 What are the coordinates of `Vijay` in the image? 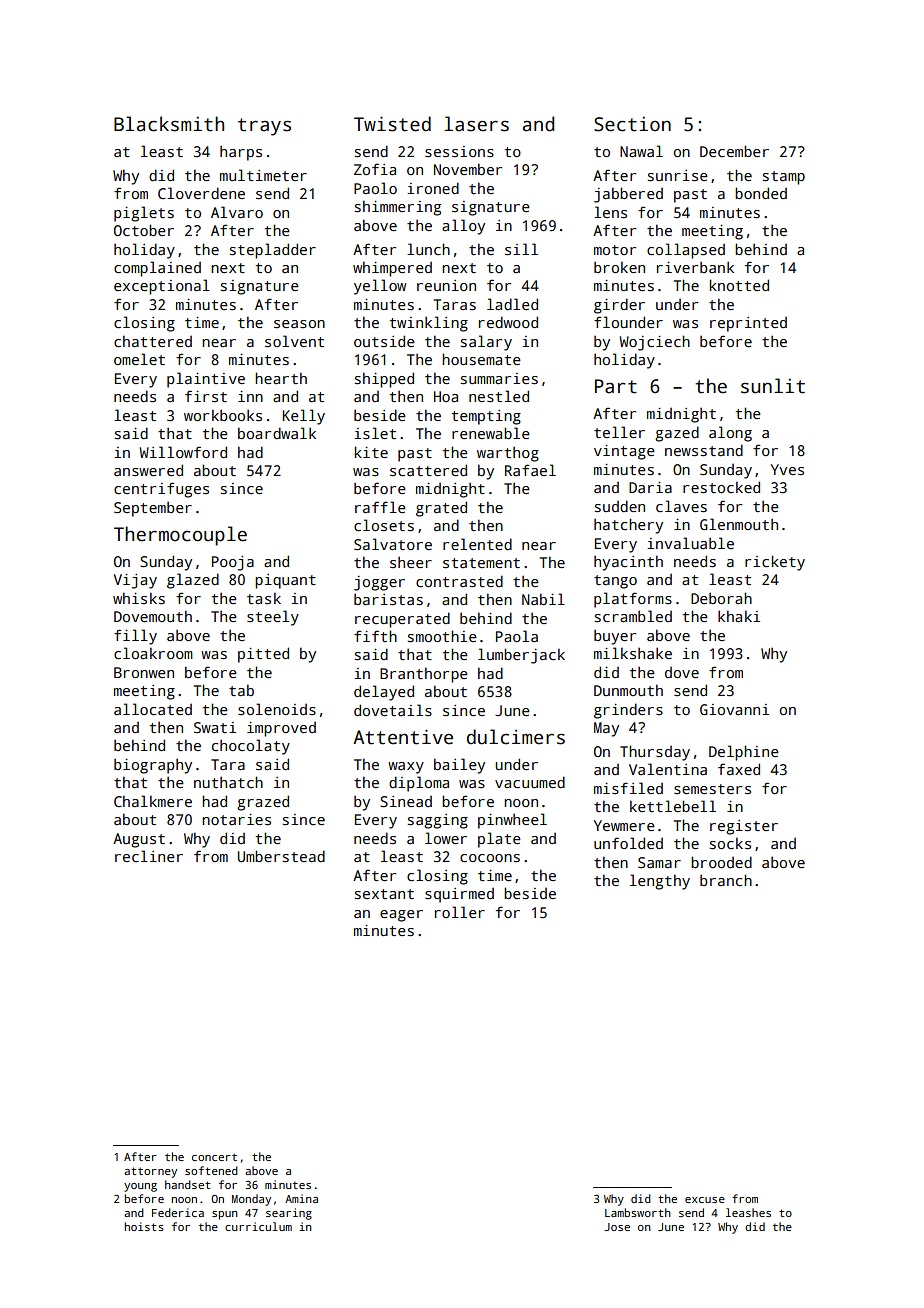 It's located at (135, 581).
